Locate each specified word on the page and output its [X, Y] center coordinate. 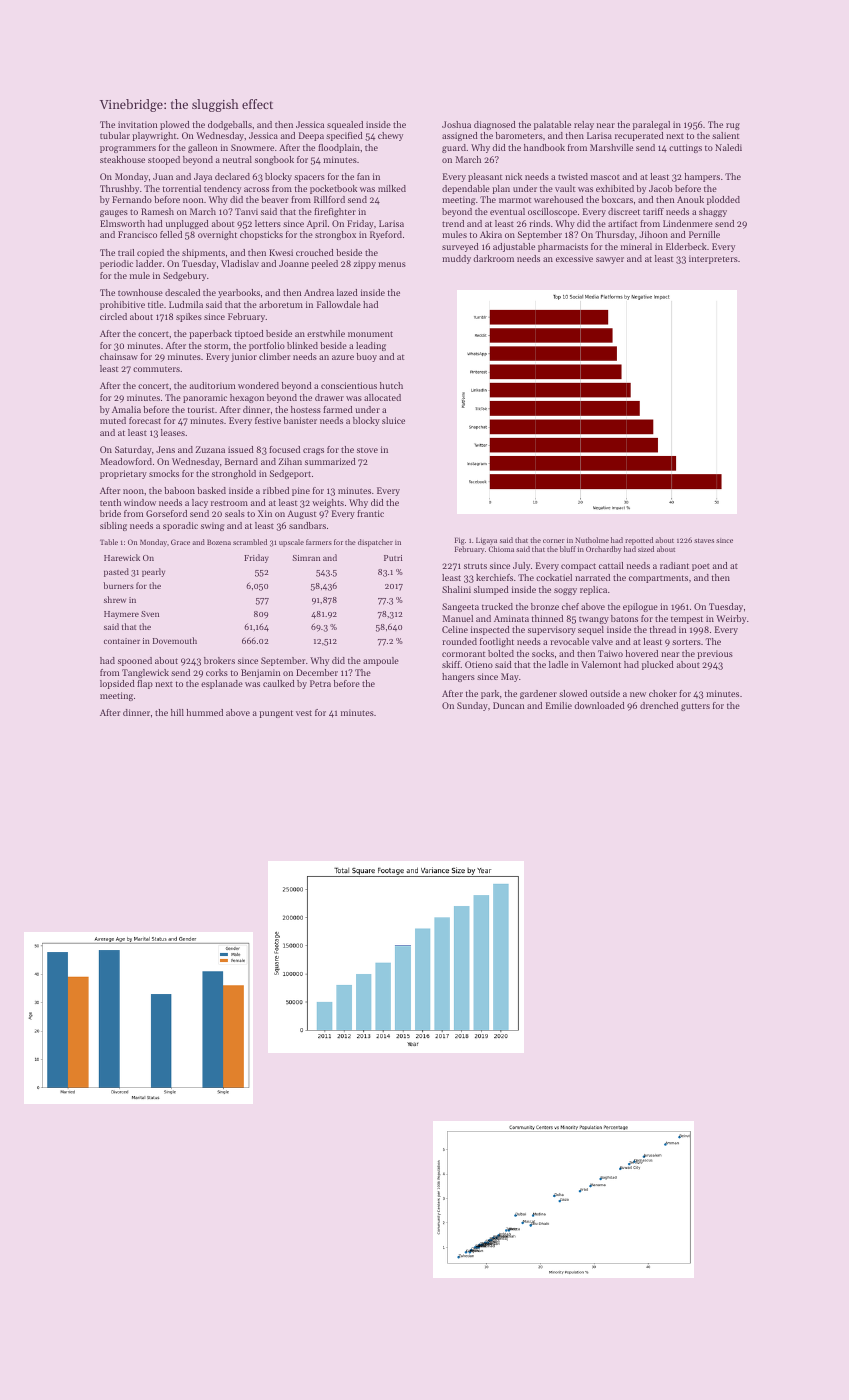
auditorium [212, 385]
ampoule [381, 661]
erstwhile [326, 333]
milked [392, 188]
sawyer [610, 260]
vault [565, 188]
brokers [219, 660]
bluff [568, 549]
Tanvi [246, 211]
